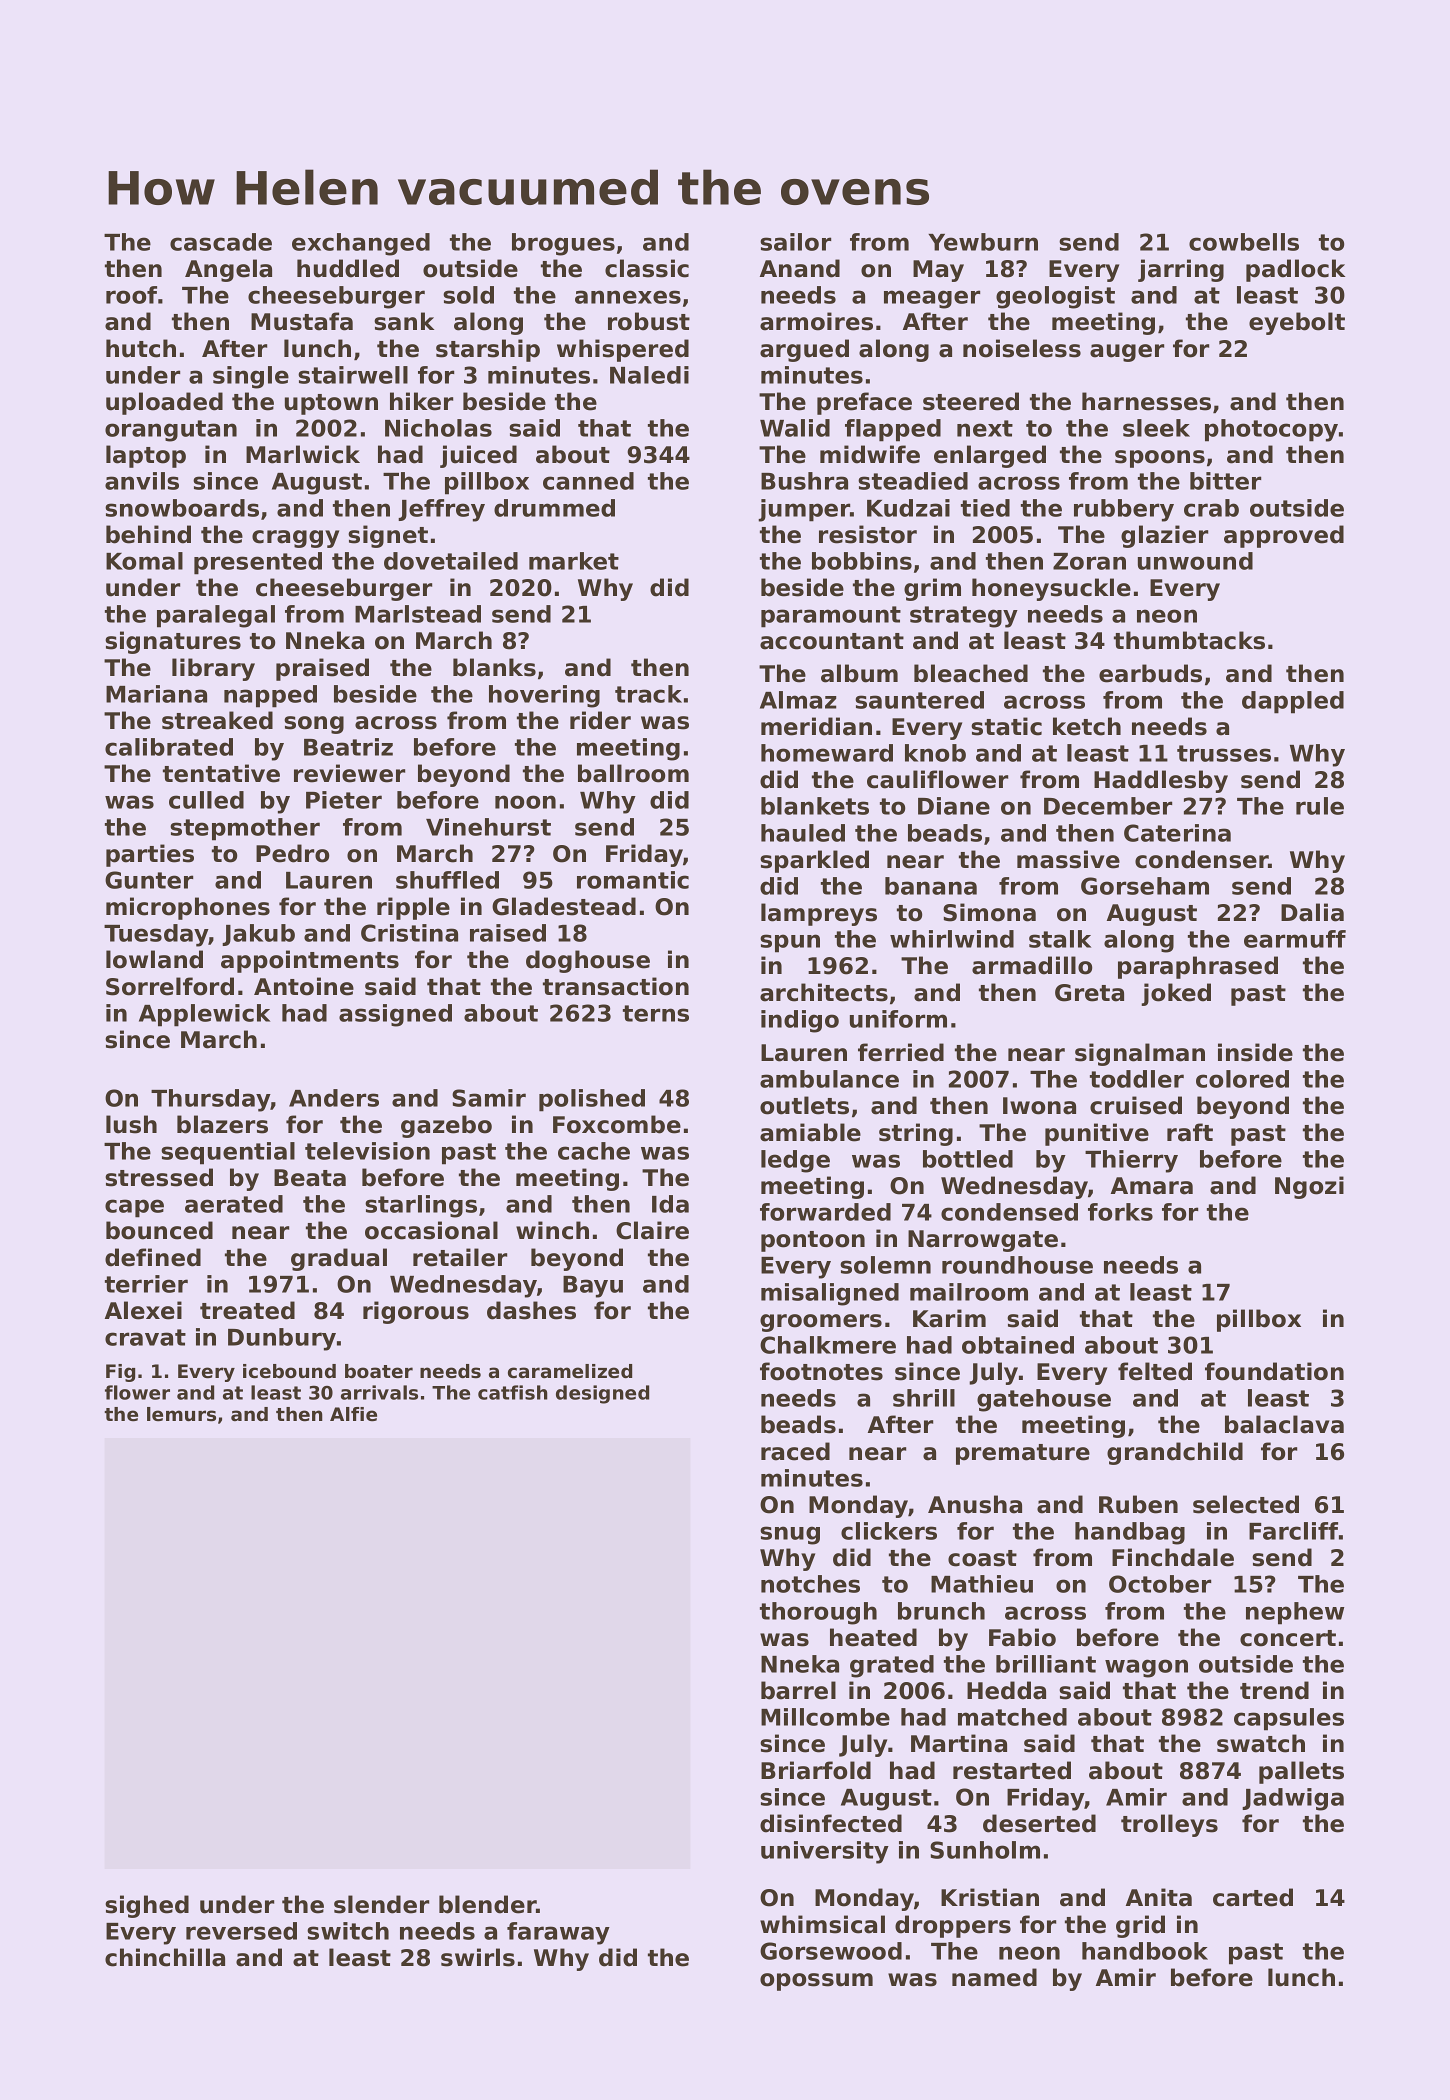  I want to click on armoires, so click(816, 321).
